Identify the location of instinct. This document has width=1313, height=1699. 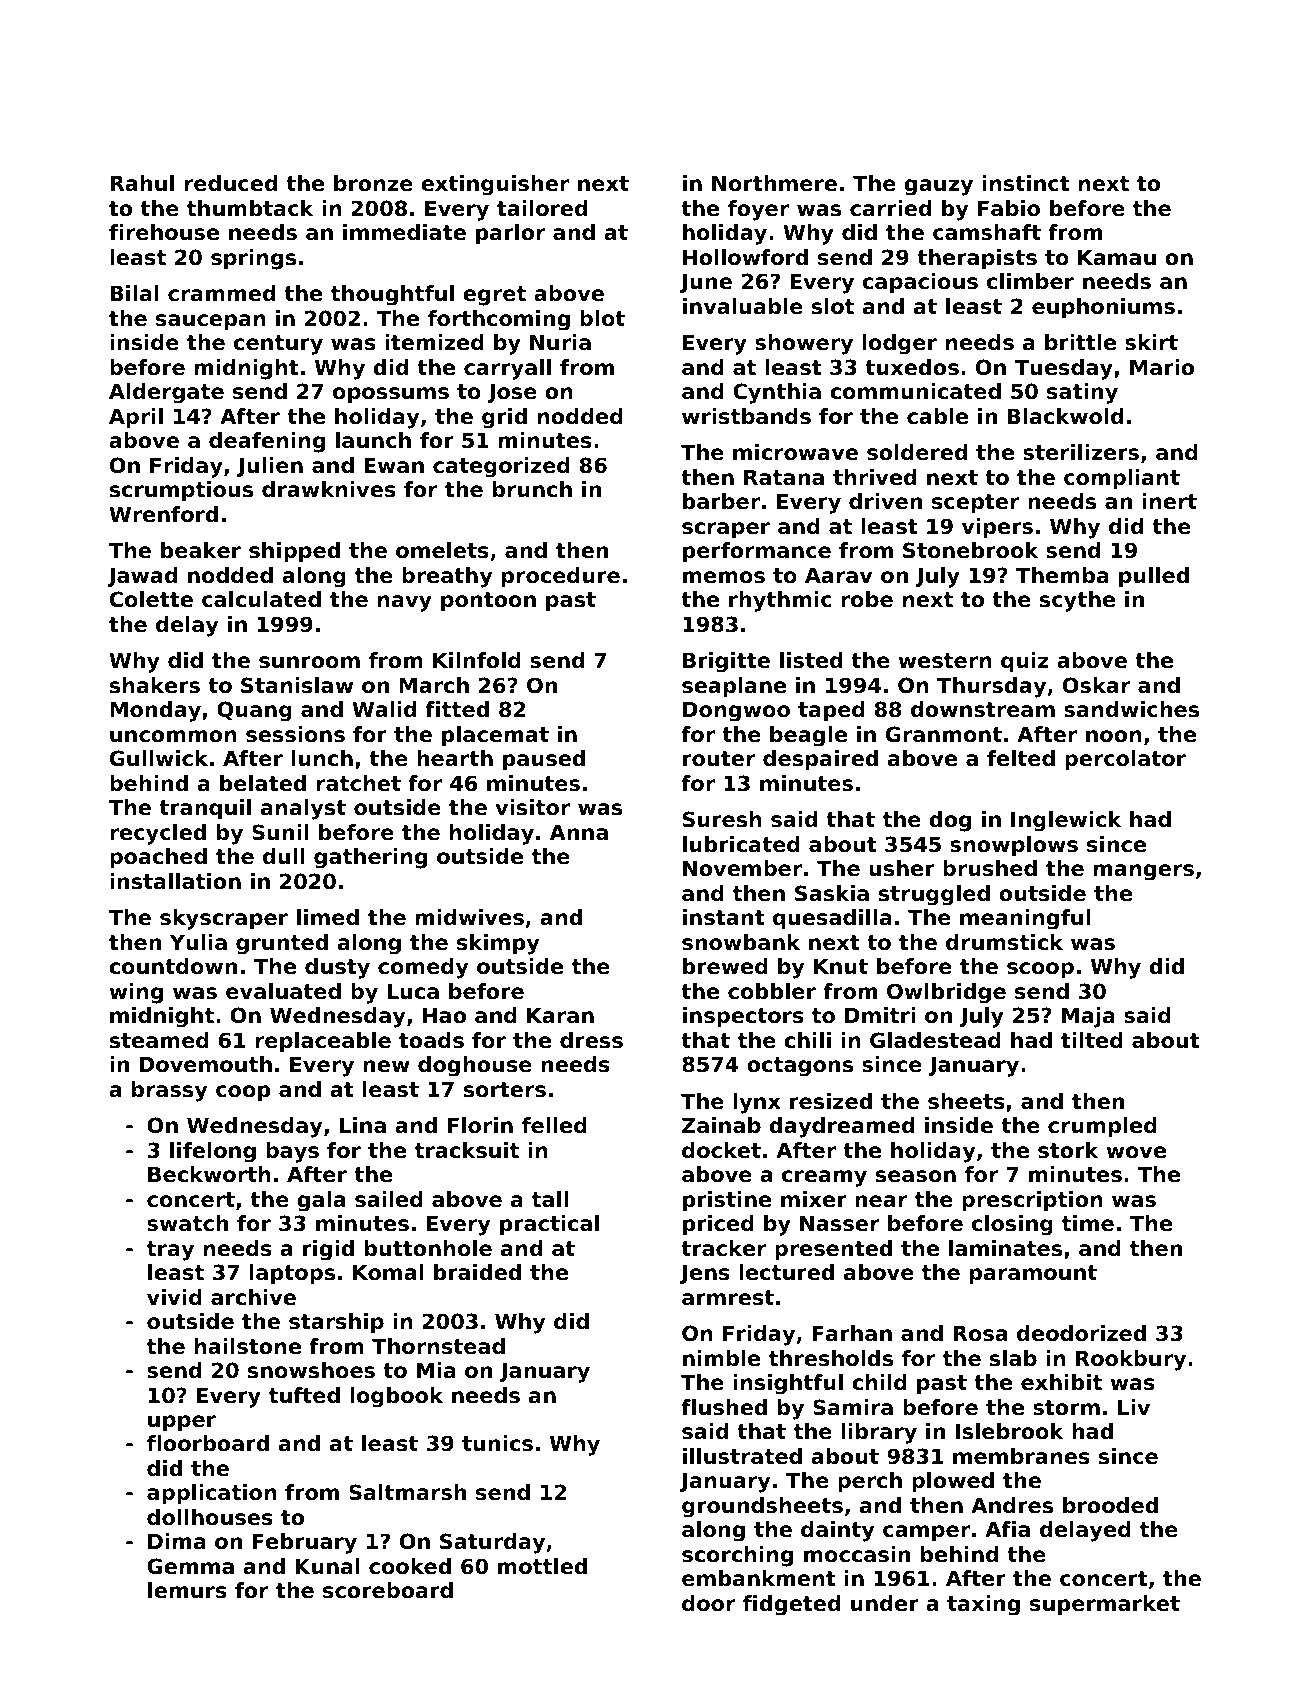
(1026, 183).
